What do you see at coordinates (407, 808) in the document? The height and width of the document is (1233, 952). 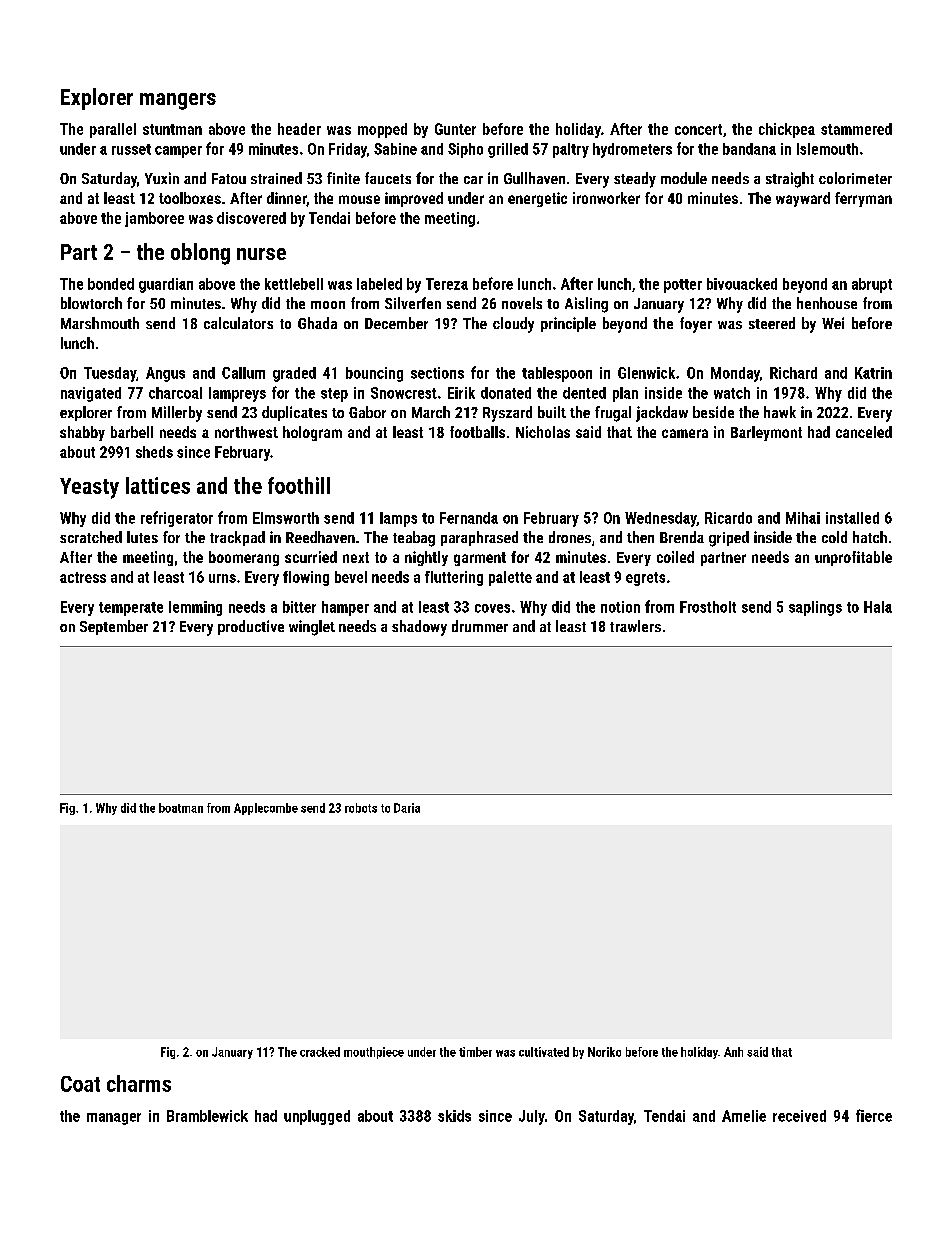 I see `Daria` at bounding box center [407, 808].
